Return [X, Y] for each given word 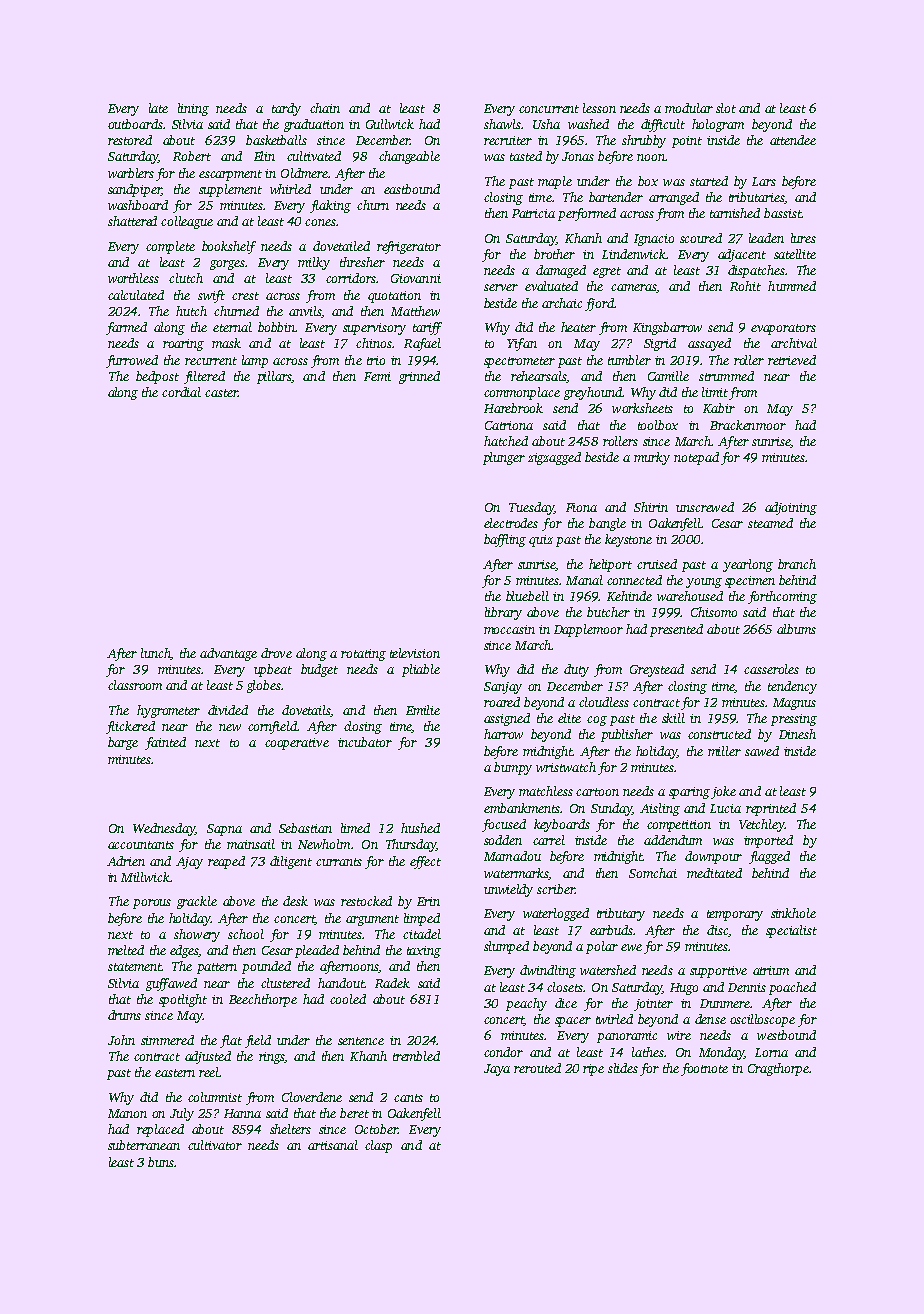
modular [689, 108]
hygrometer [168, 711]
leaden [766, 238]
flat [231, 1041]
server [501, 287]
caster [221, 393]
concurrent [549, 109]
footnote [704, 1069]
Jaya [497, 1070]
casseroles [771, 669]
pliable [421, 670]
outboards [135, 124]
